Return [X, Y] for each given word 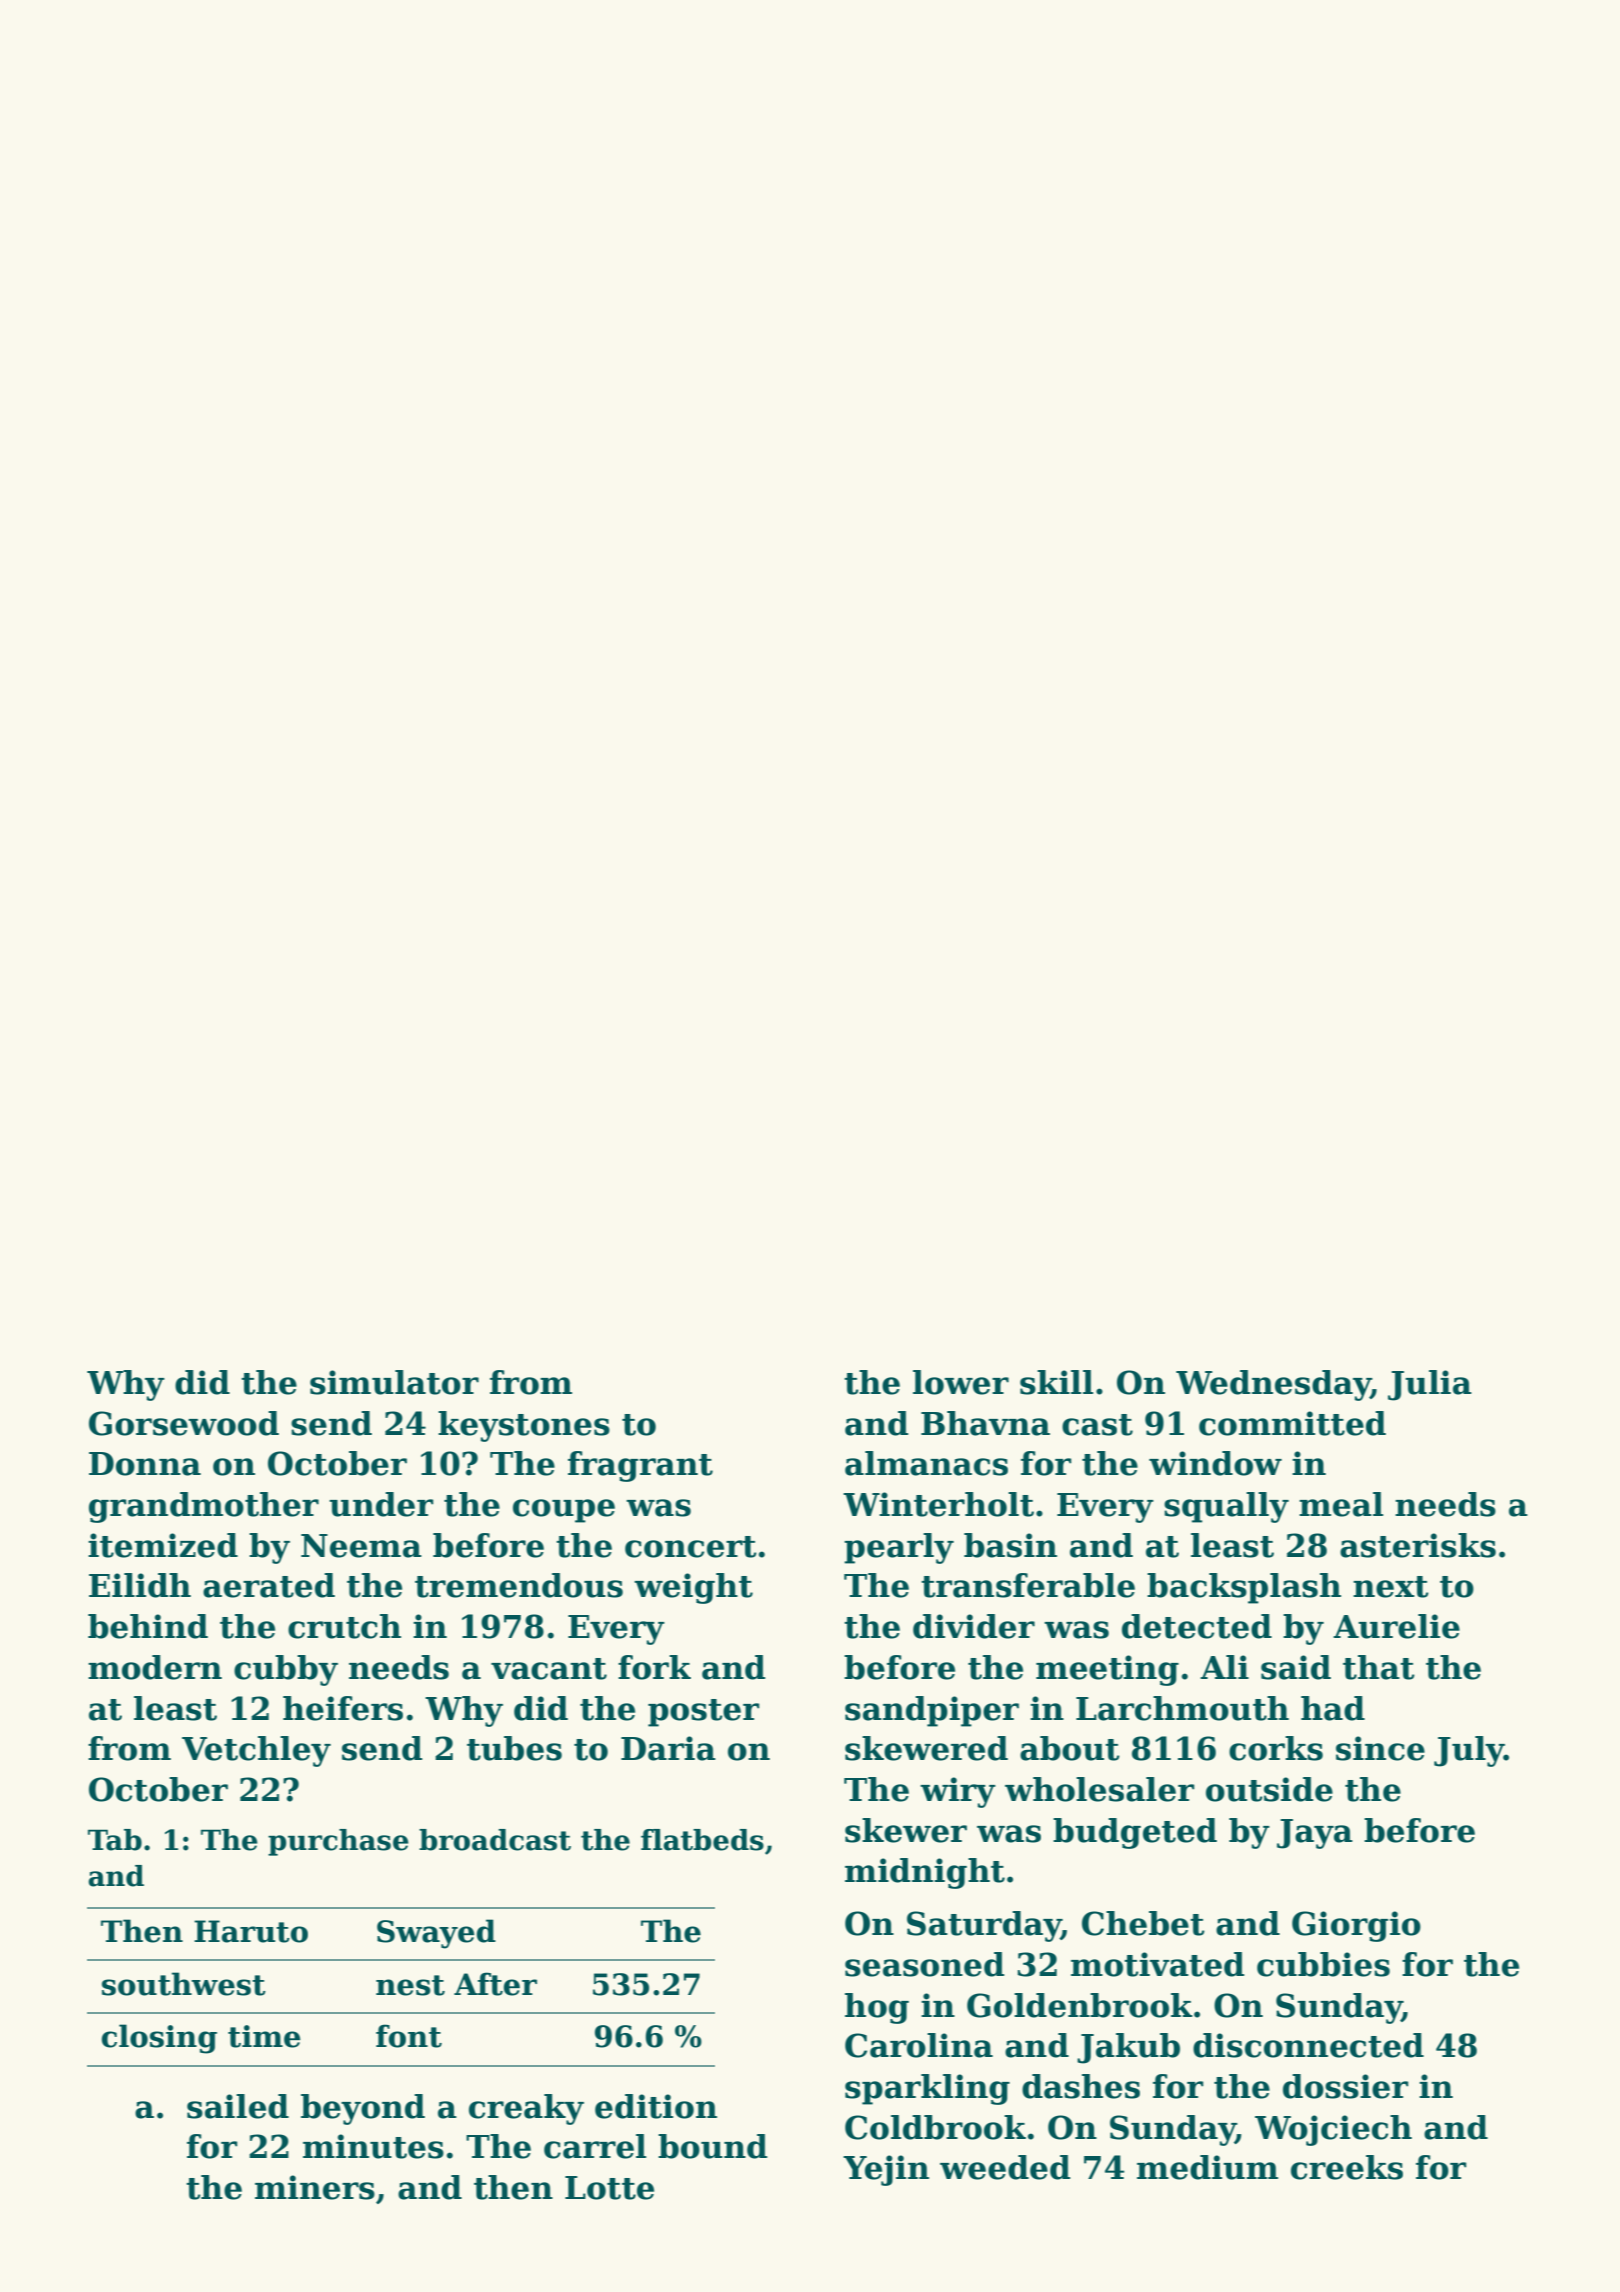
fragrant [640, 1466]
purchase [338, 1842]
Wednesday [1273, 1385]
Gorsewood [184, 1423]
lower [961, 1382]
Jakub [1128, 2048]
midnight [925, 1873]
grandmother [204, 1507]
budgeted [1135, 1833]
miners [315, 2187]
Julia [1430, 1385]
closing [159, 2039]
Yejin [886, 2170]
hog [877, 2008]
